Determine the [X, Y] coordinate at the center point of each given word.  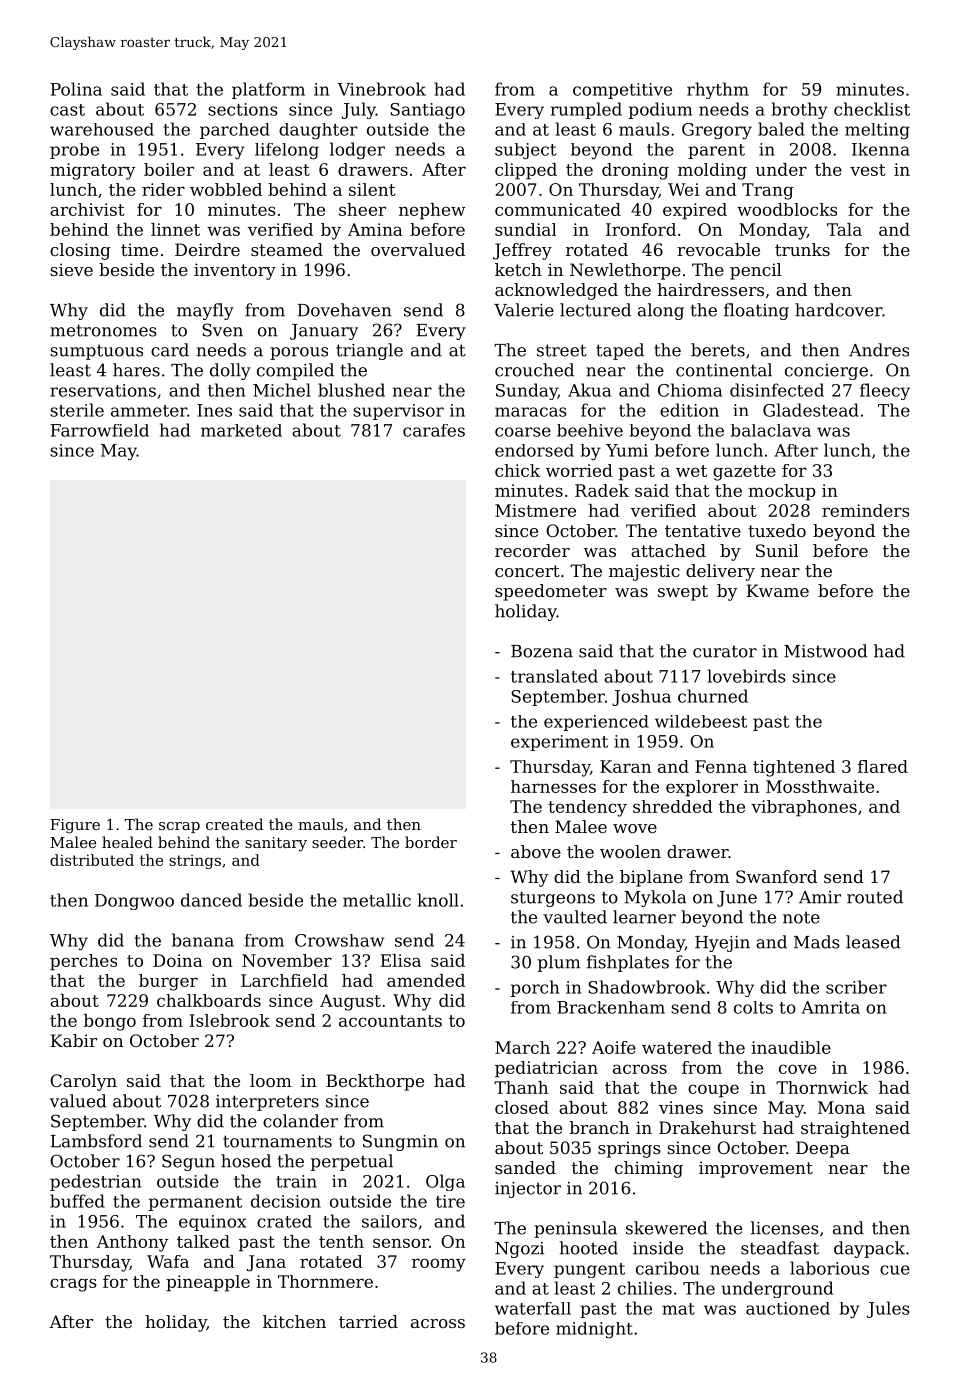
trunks [802, 249]
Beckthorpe [375, 1082]
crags [73, 1285]
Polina [76, 89]
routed [875, 897]
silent [372, 189]
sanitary [276, 844]
